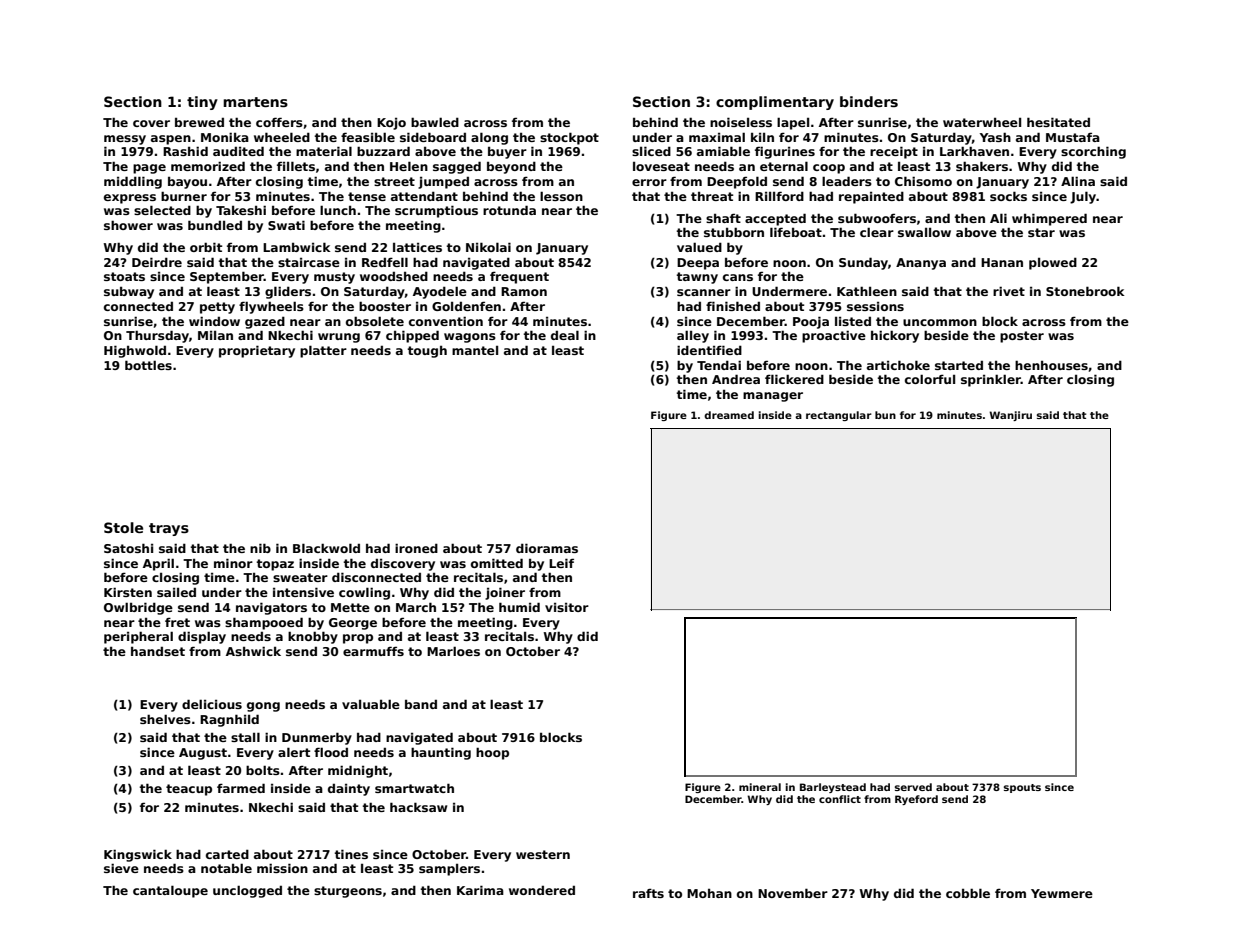 This screenshot has width=1233, height=952. I want to click on uncommon, so click(940, 322).
